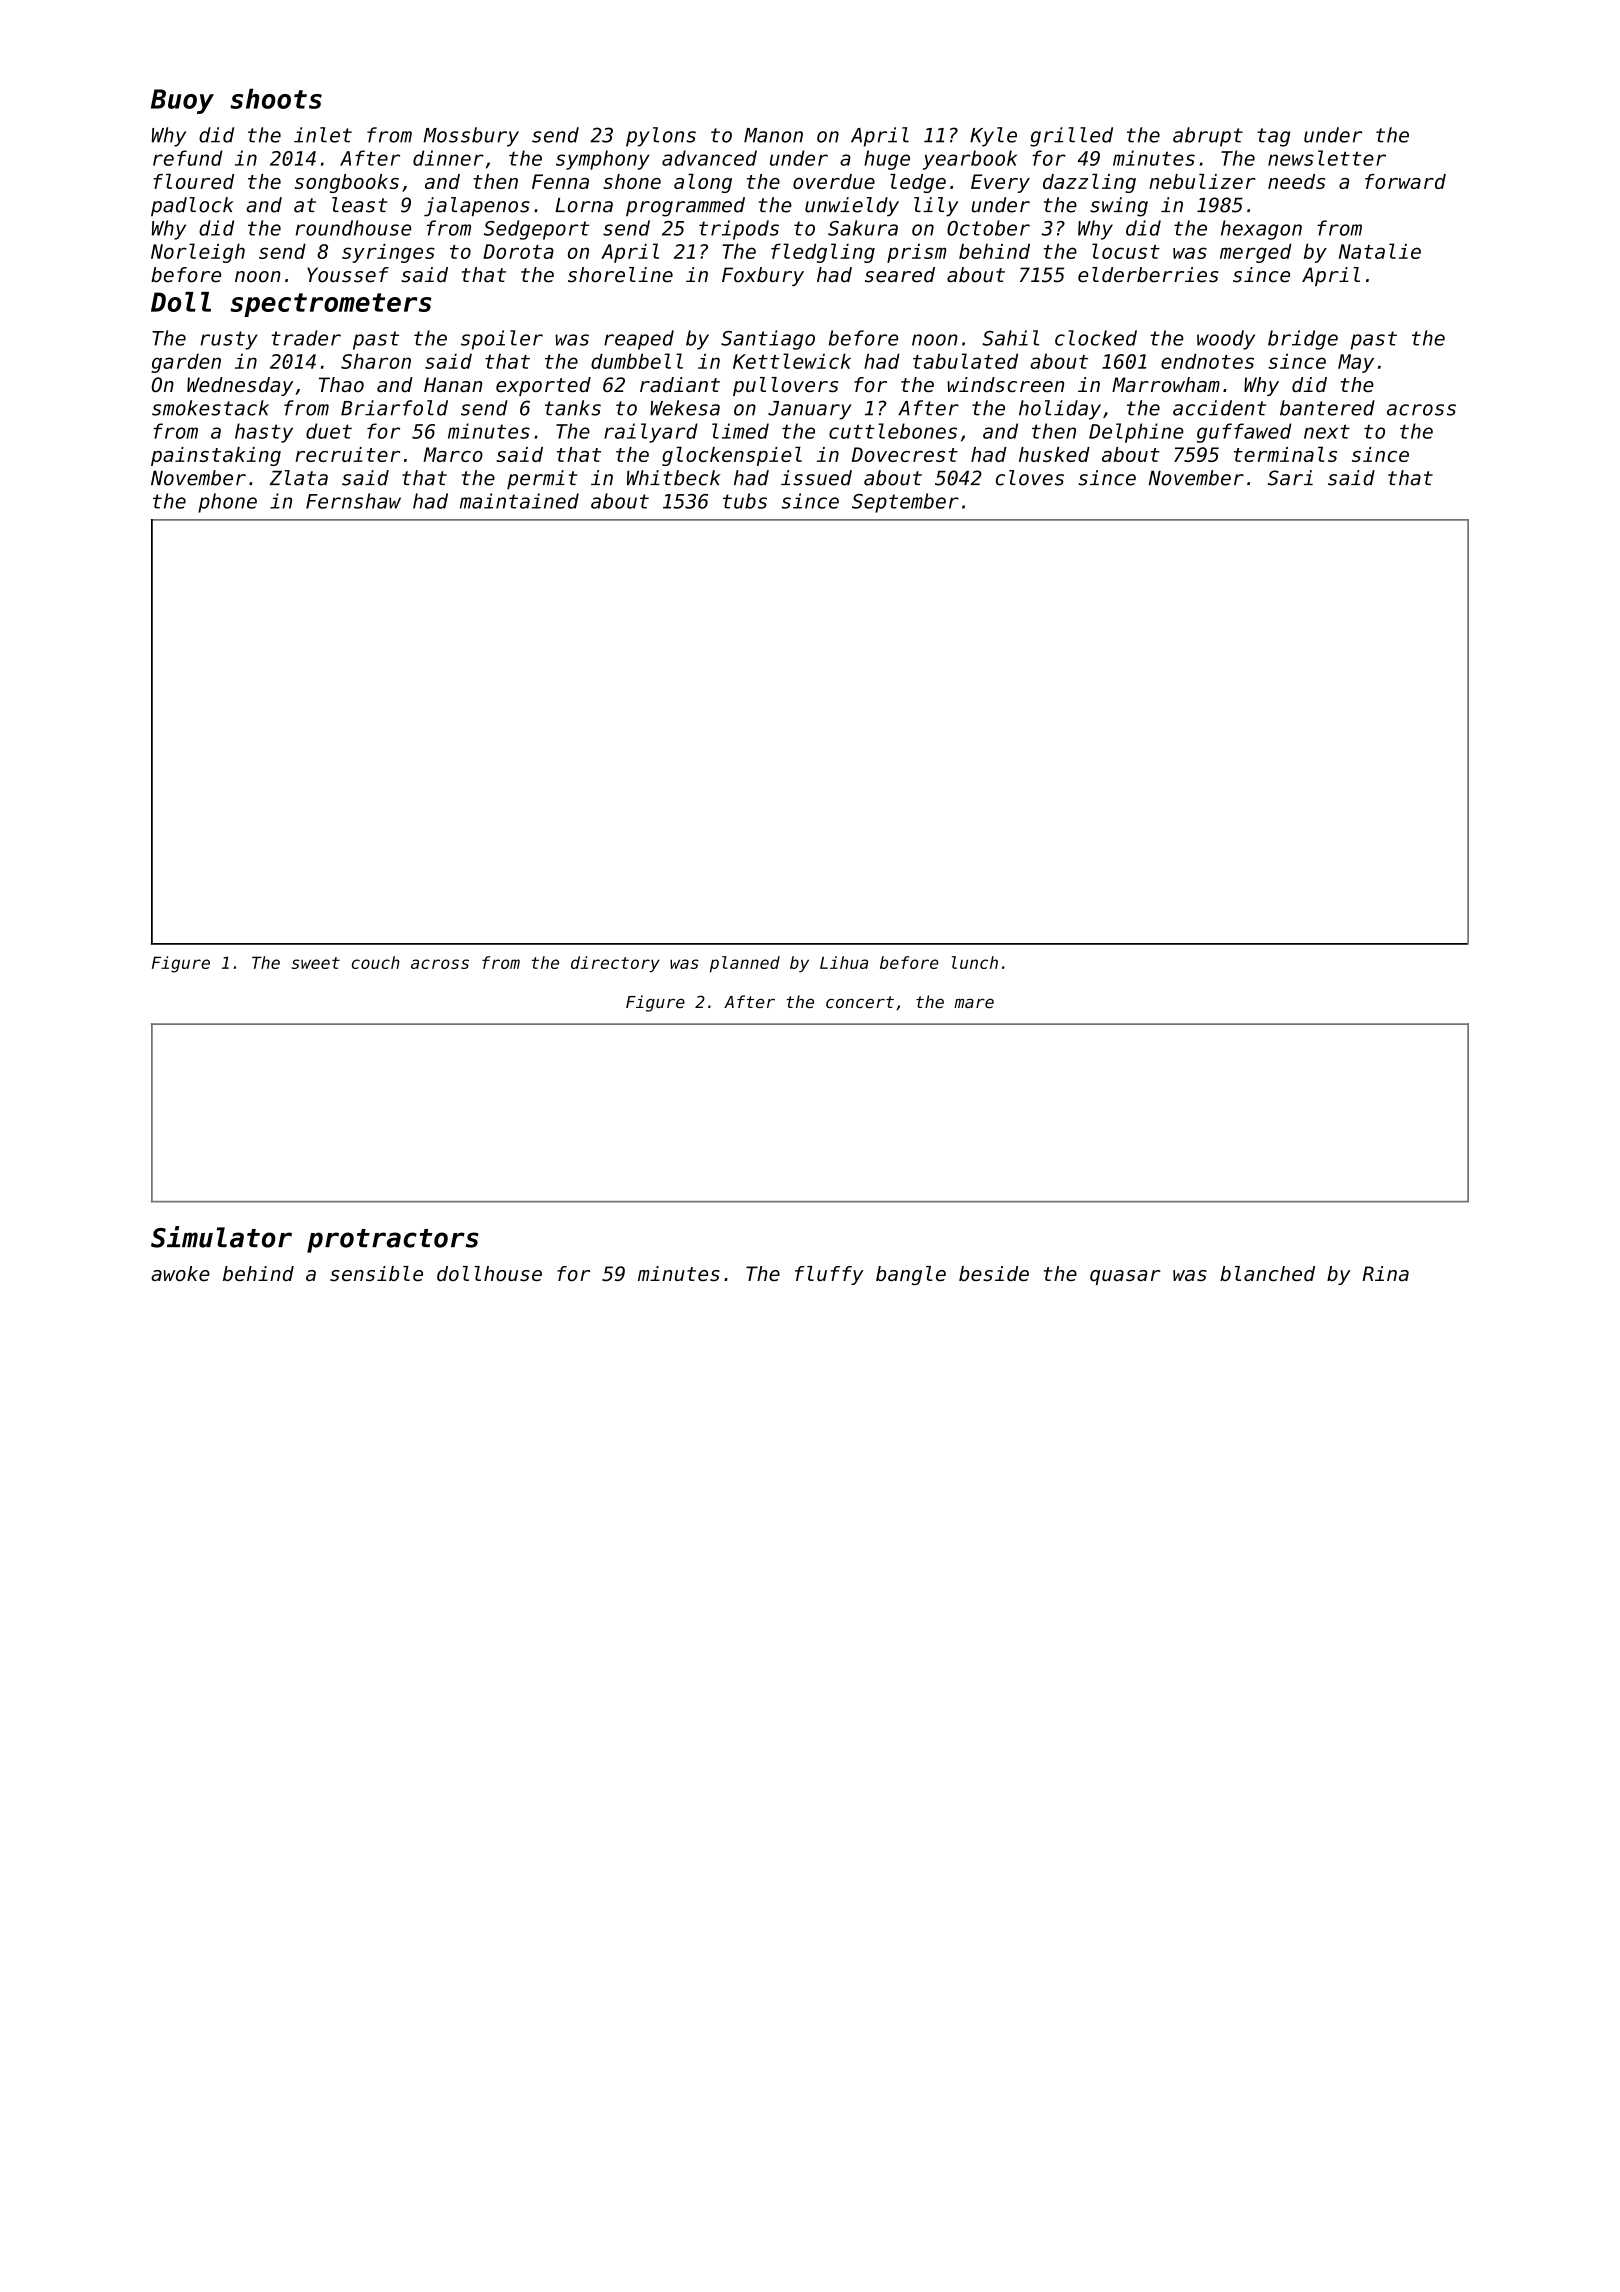 The height and width of the document is (2292, 1620). Describe the element at coordinates (221, 1237) in the document. I see `Simulator` at that location.
